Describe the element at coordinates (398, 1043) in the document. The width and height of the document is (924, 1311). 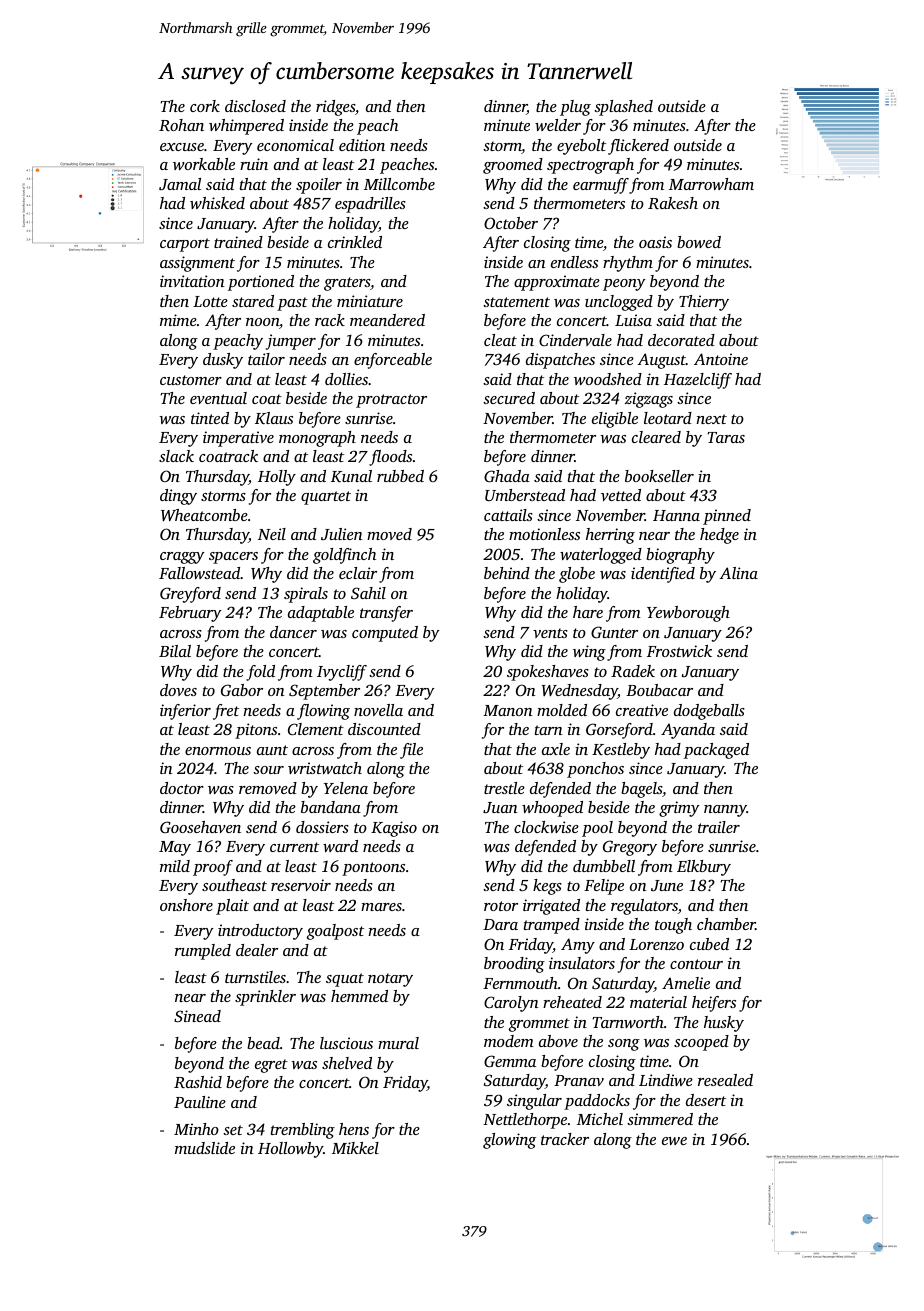
I see `mural` at that location.
